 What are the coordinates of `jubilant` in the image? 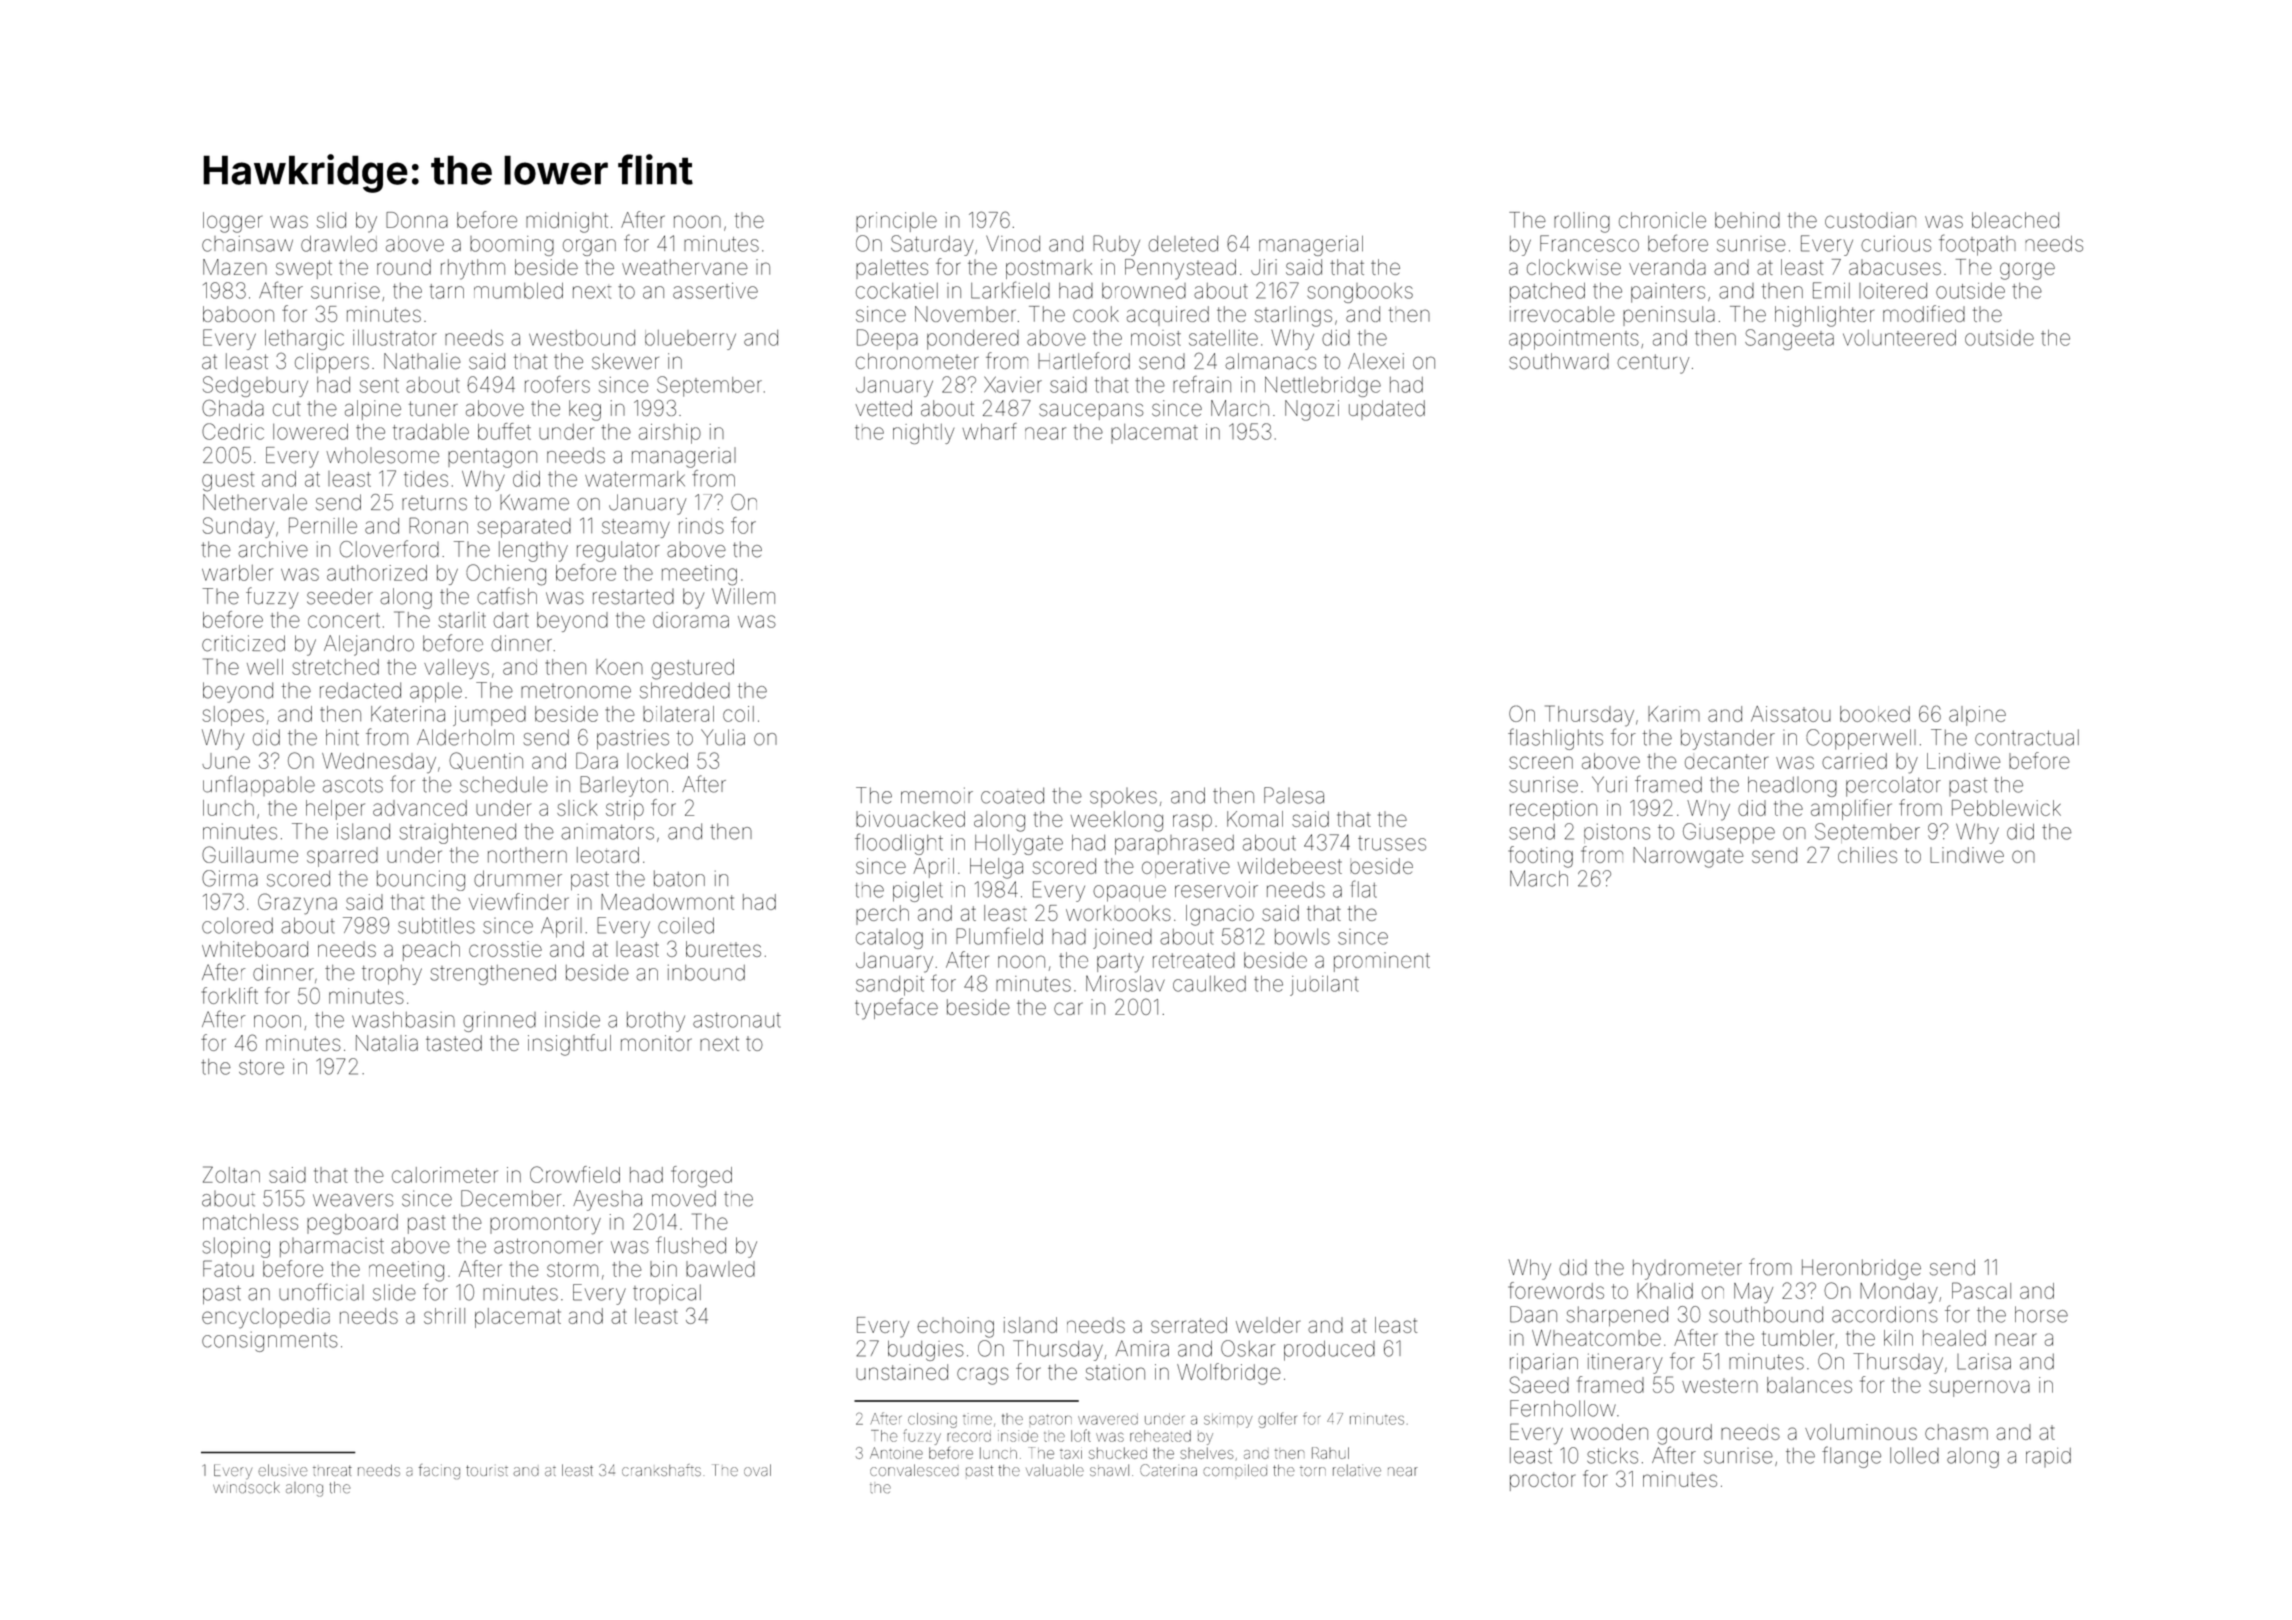 It's located at (1324, 986).
